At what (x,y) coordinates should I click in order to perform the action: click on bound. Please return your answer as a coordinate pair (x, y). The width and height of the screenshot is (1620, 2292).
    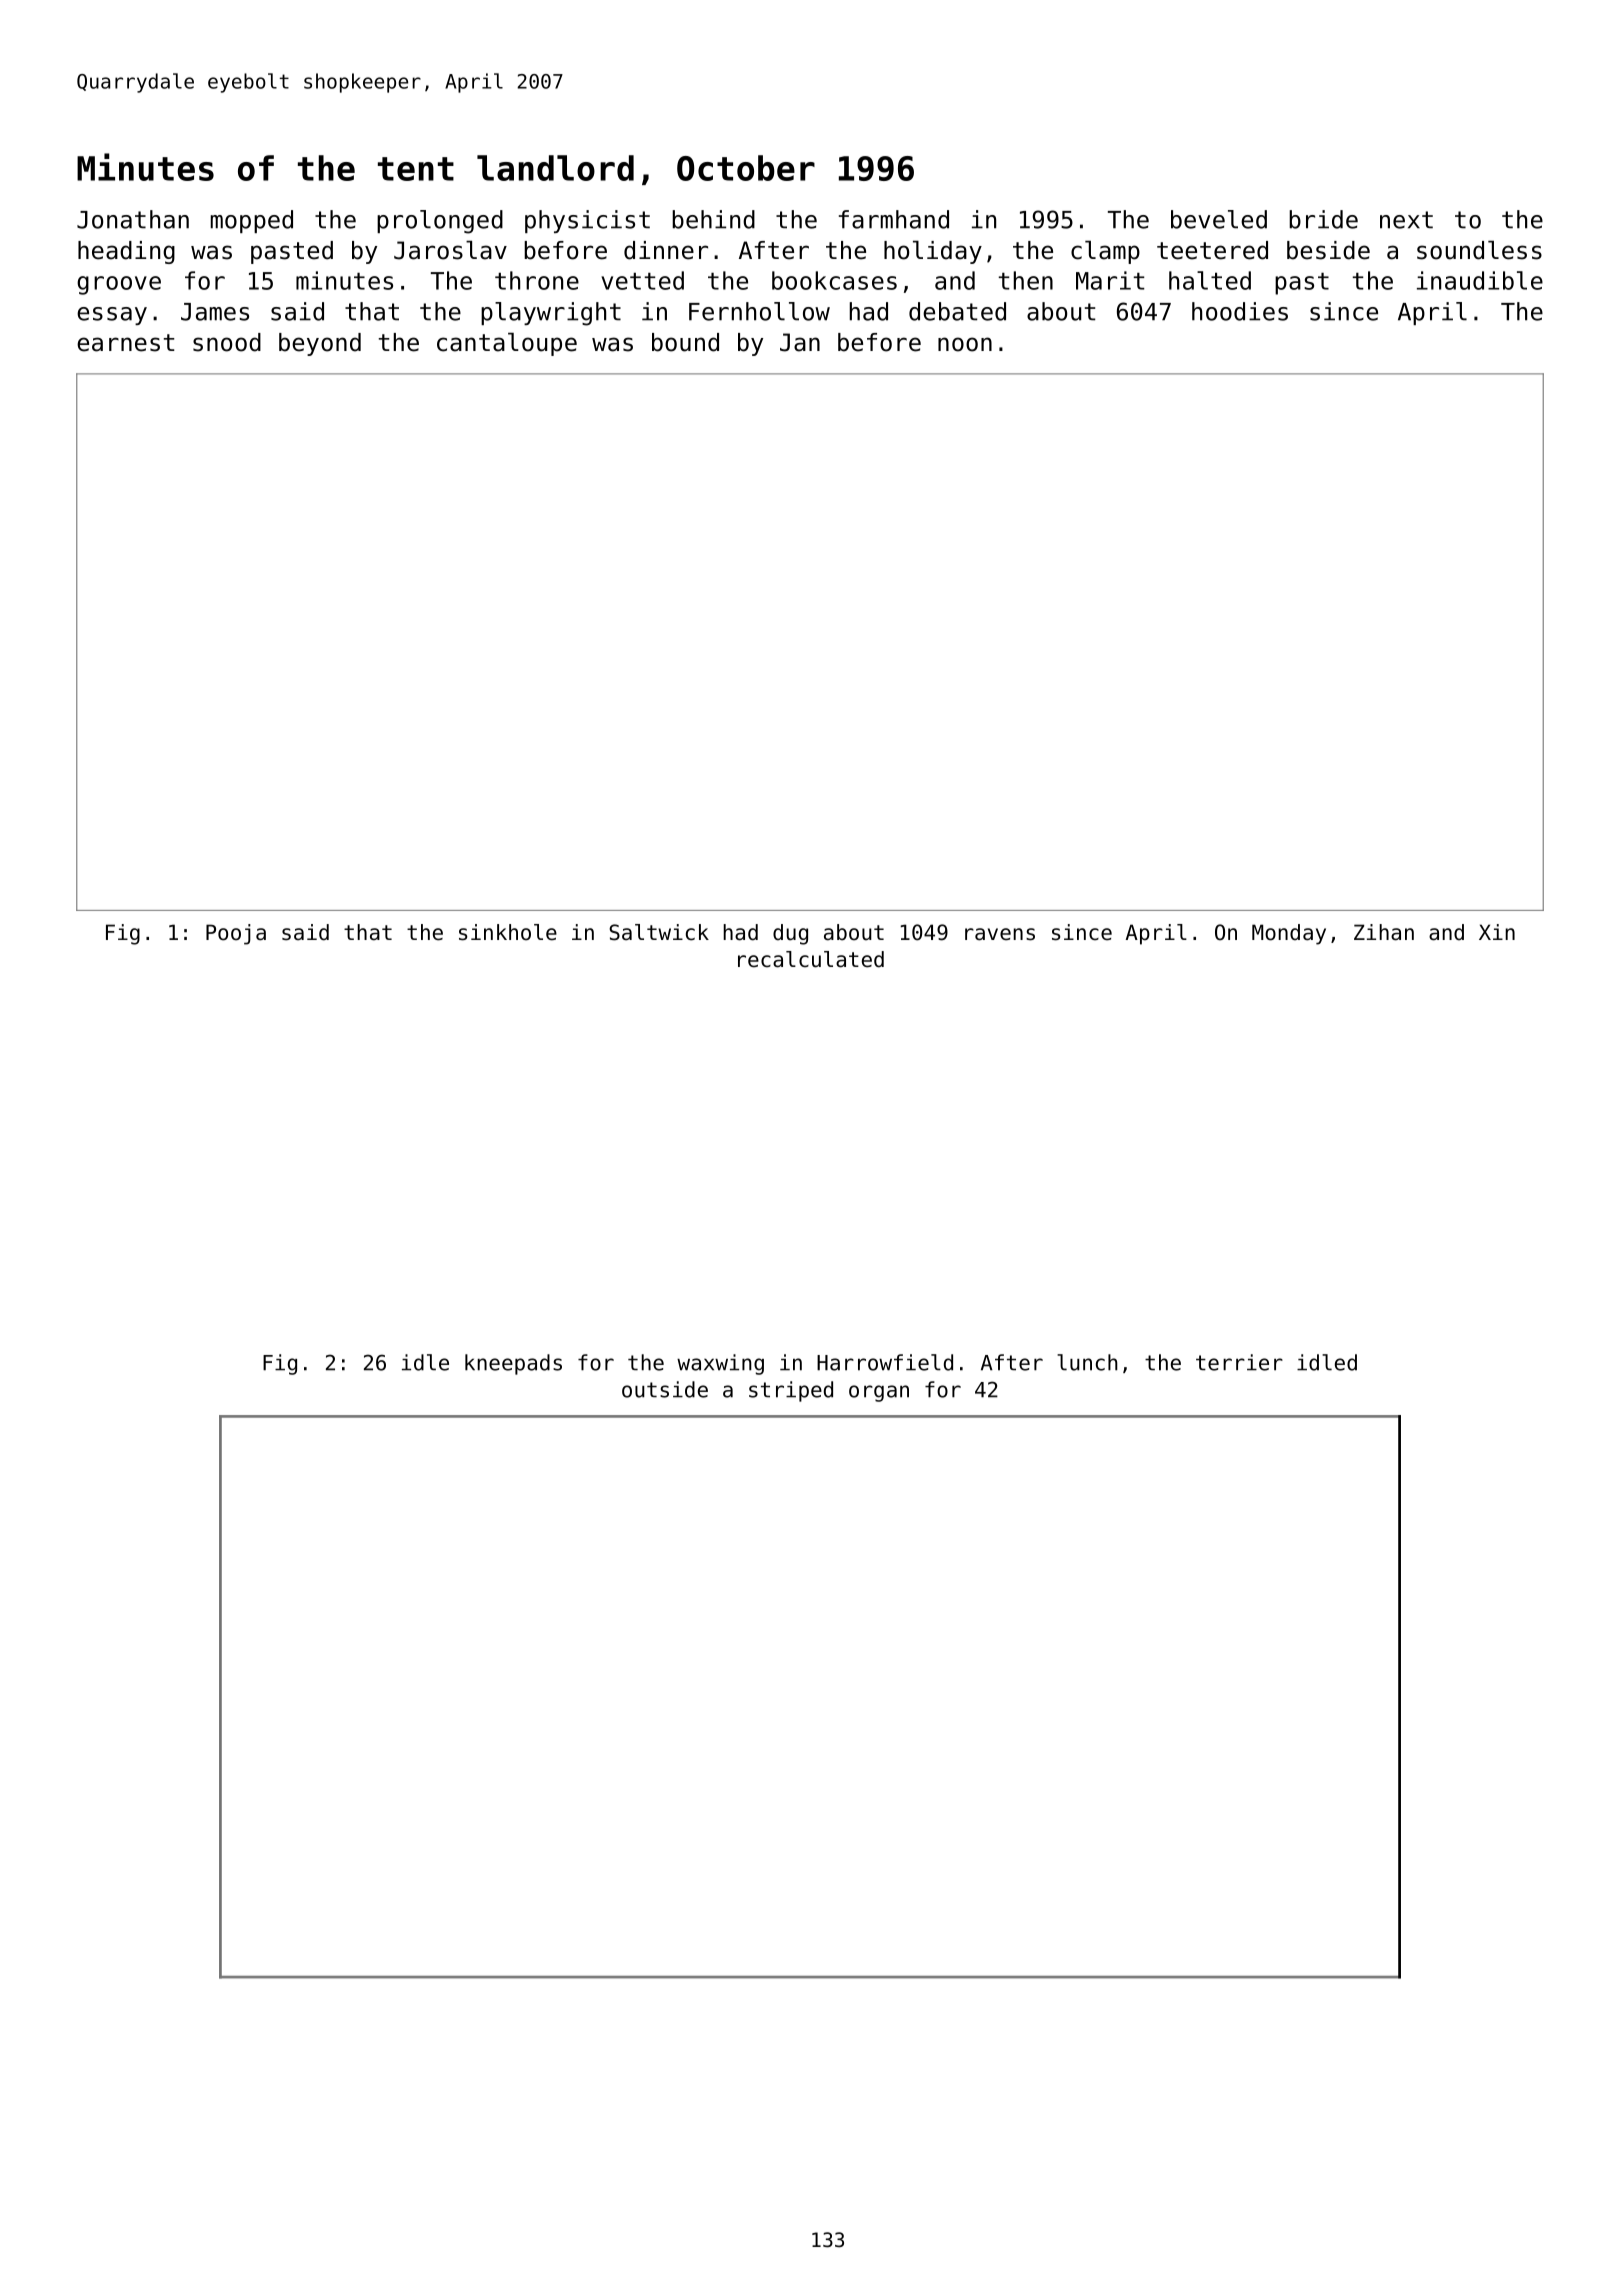
    Looking at the image, I should click on (685, 342).
